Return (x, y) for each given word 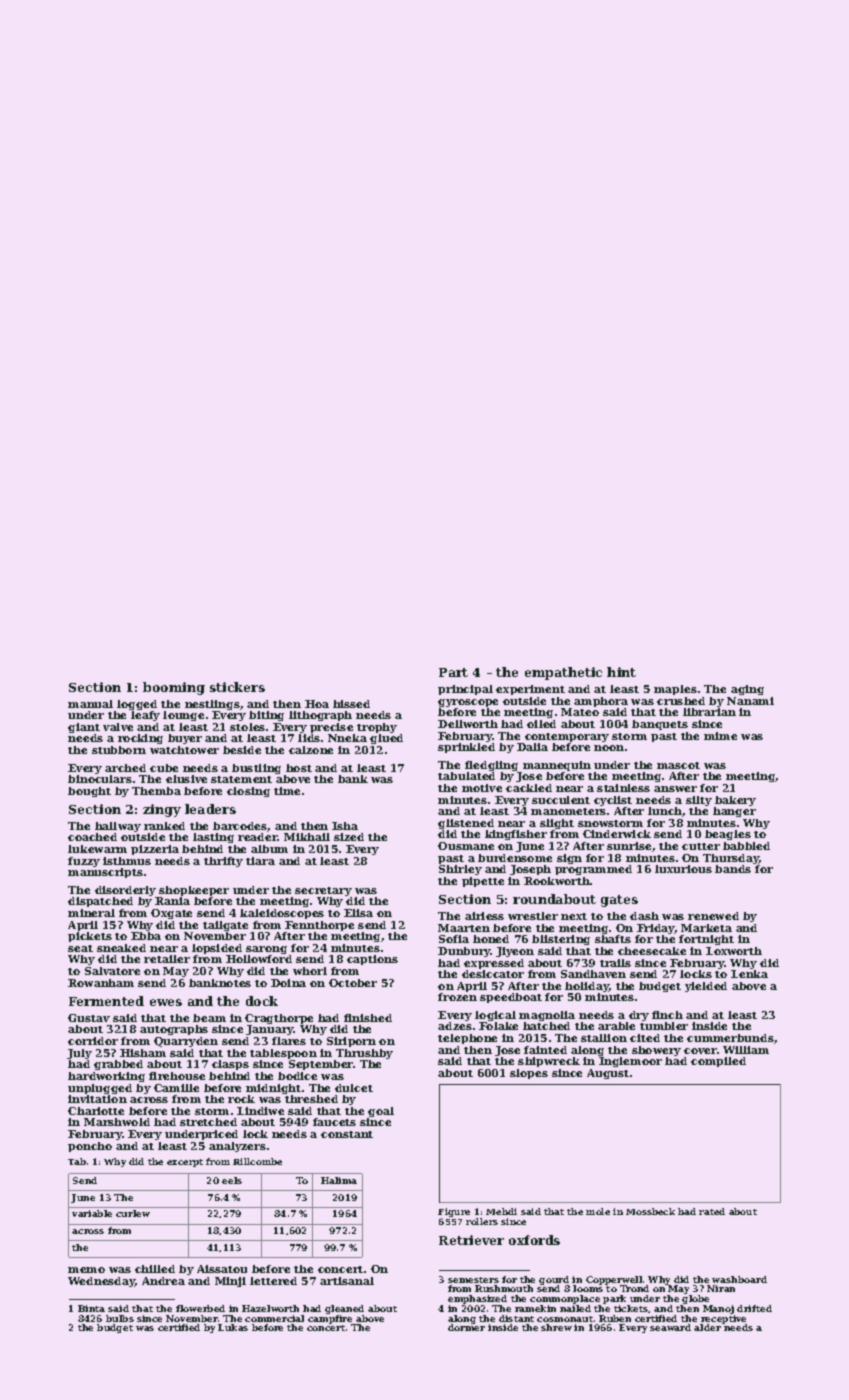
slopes (529, 1074)
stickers (237, 687)
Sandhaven (593, 974)
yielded (706, 987)
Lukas (233, 1327)
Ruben (615, 1318)
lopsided (217, 949)
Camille (176, 1088)
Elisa (358, 913)
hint (621, 672)
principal (465, 690)
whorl (310, 971)
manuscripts (105, 873)
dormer (466, 1328)
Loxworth (734, 951)
